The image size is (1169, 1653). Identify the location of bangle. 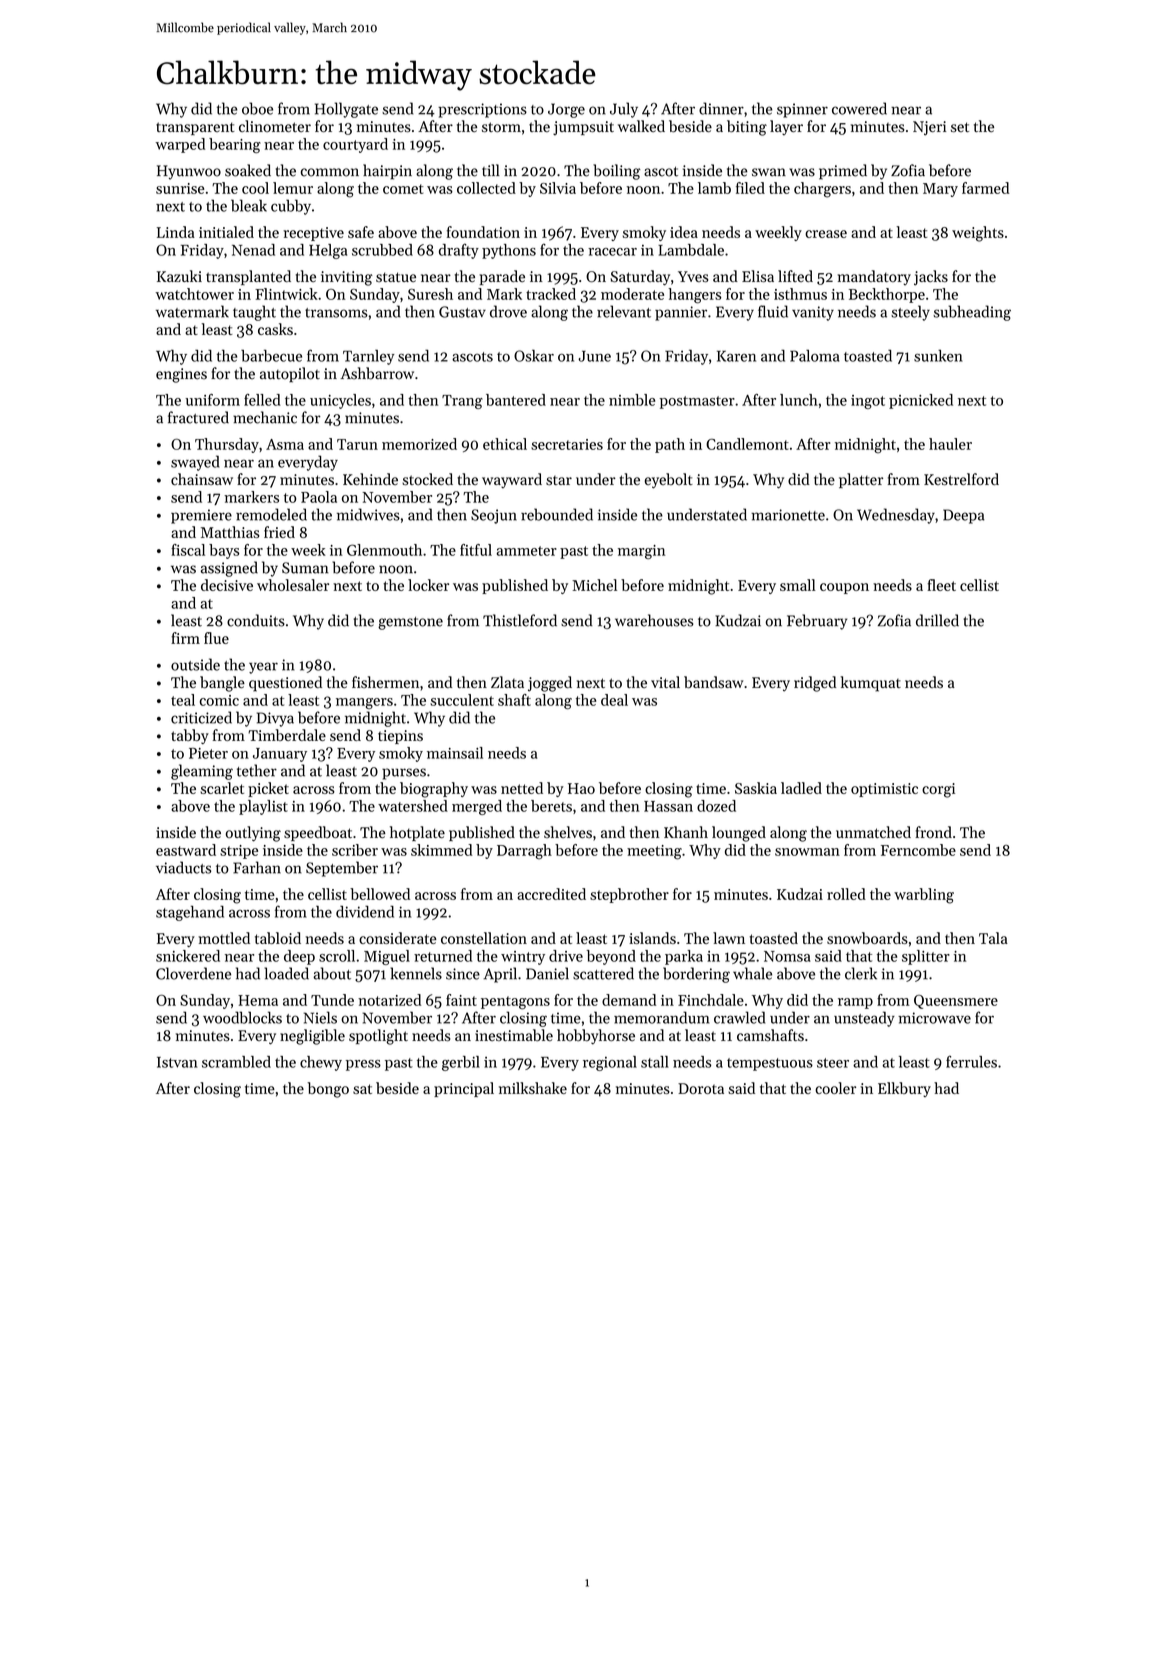
(222, 684).
